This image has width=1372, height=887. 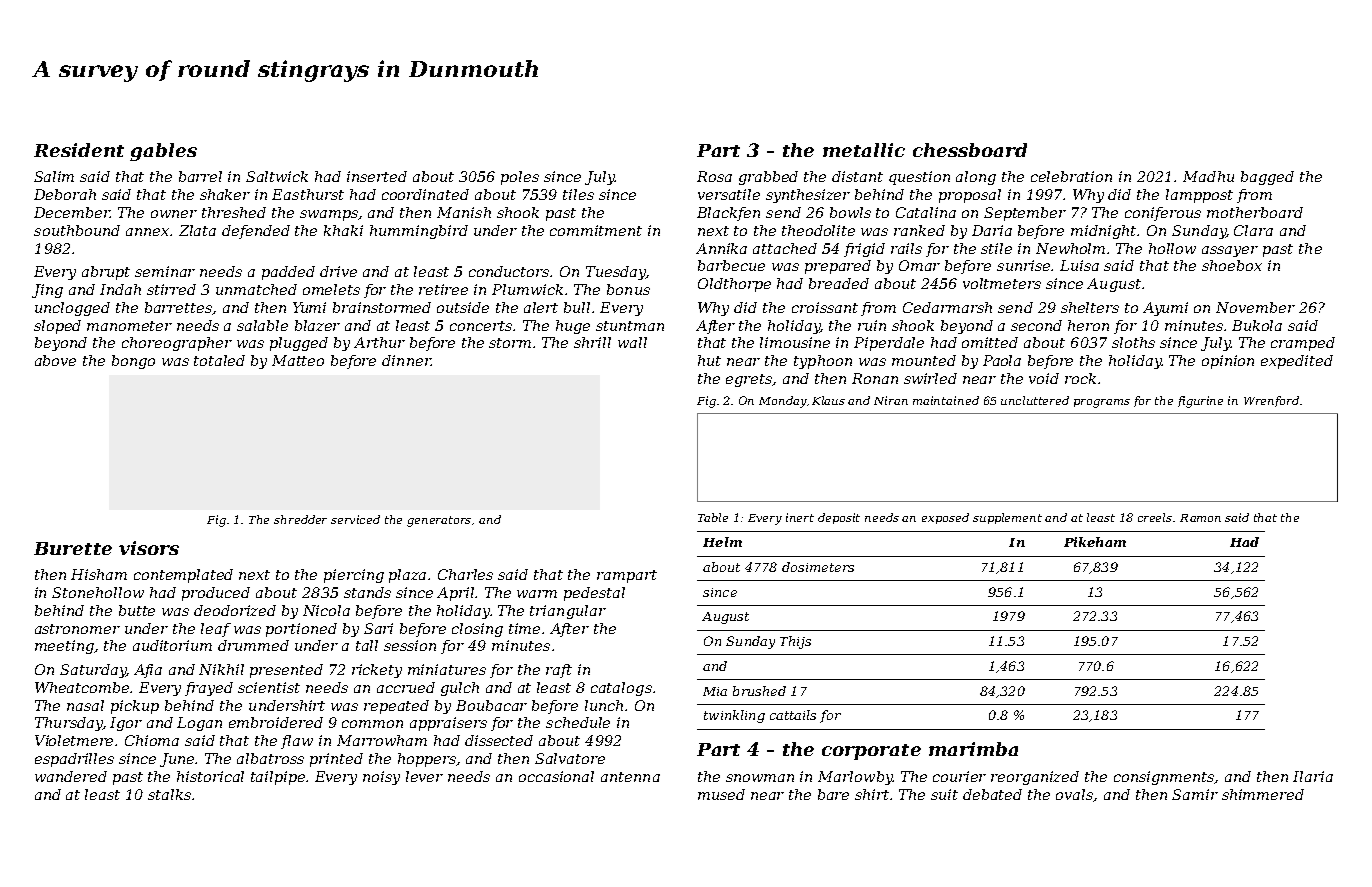 I want to click on Easthurst, so click(x=308, y=194).
